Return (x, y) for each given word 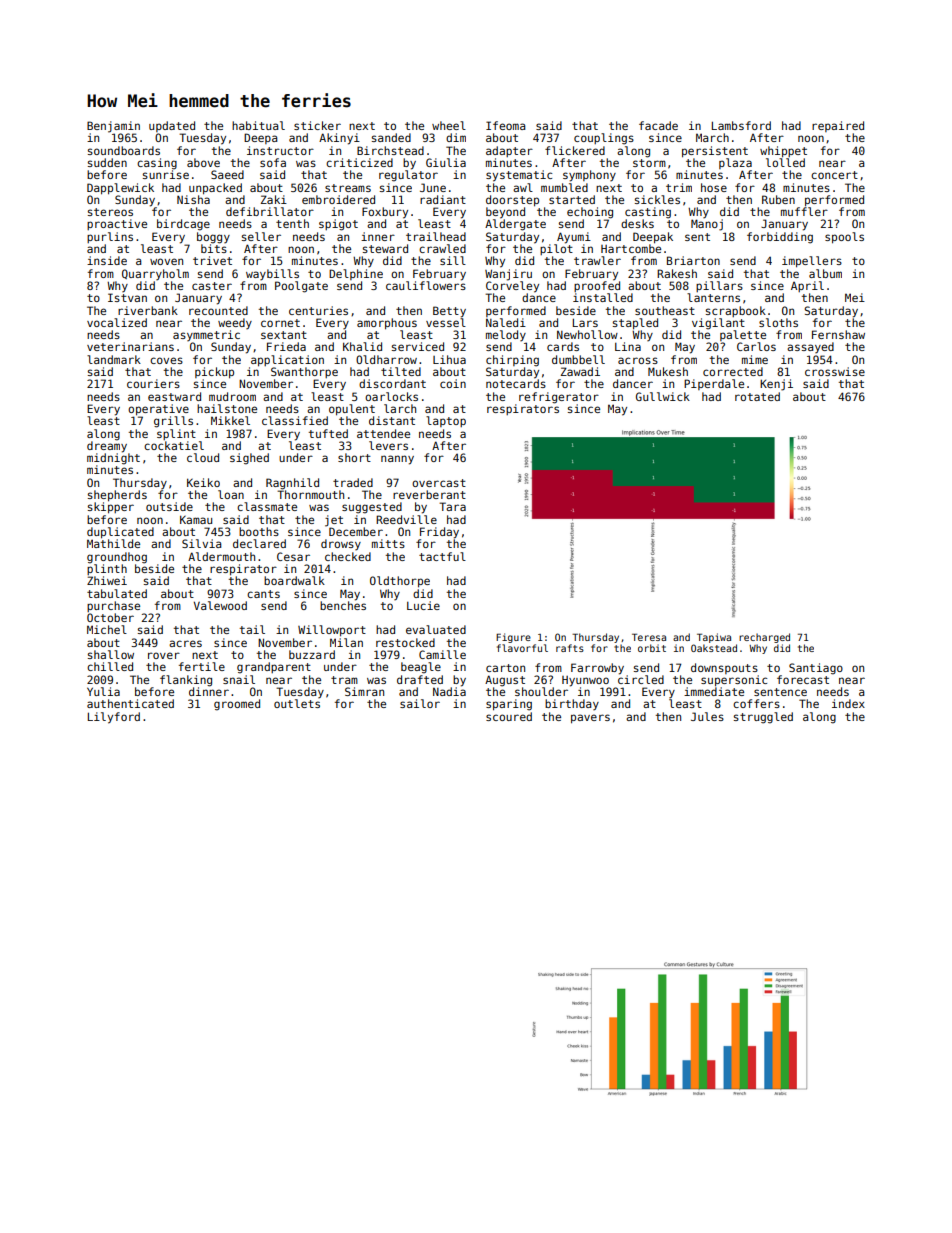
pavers (590, 719)
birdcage (183, 225)
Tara (452, 506)
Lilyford (114, 718)
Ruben (778, 199)
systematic (519, 176)
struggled (763, 718)
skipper (111, 508)
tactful (442, 556)
